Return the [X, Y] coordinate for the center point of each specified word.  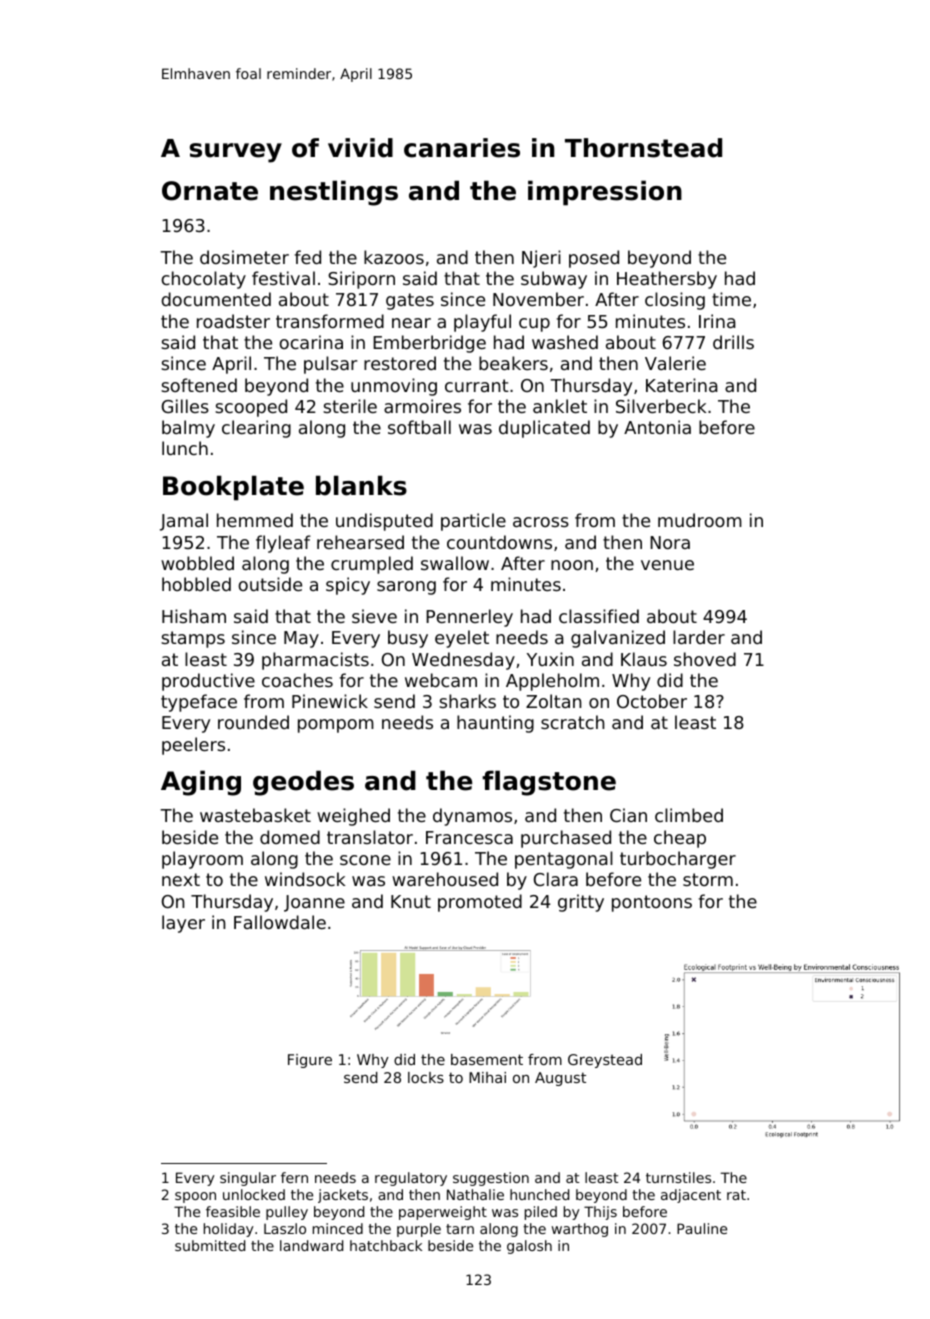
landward [311, 1245]
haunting [495, 724]
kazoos [394, 257]
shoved [705, 659]
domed [290, 837]
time [731, 299]
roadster [233, 321]
